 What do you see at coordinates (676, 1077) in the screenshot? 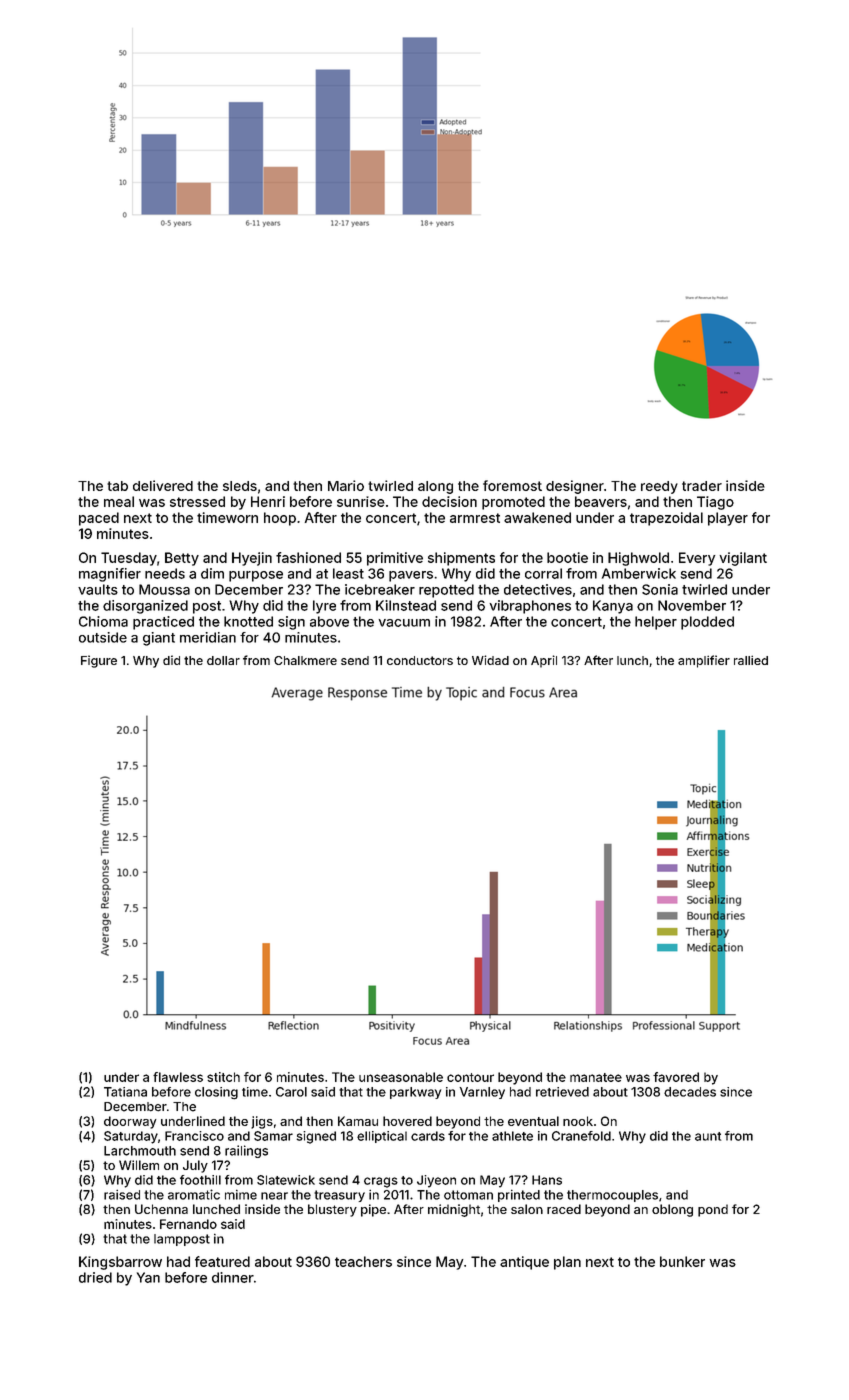
I see `favored` at bounding box center [676, 1077].
